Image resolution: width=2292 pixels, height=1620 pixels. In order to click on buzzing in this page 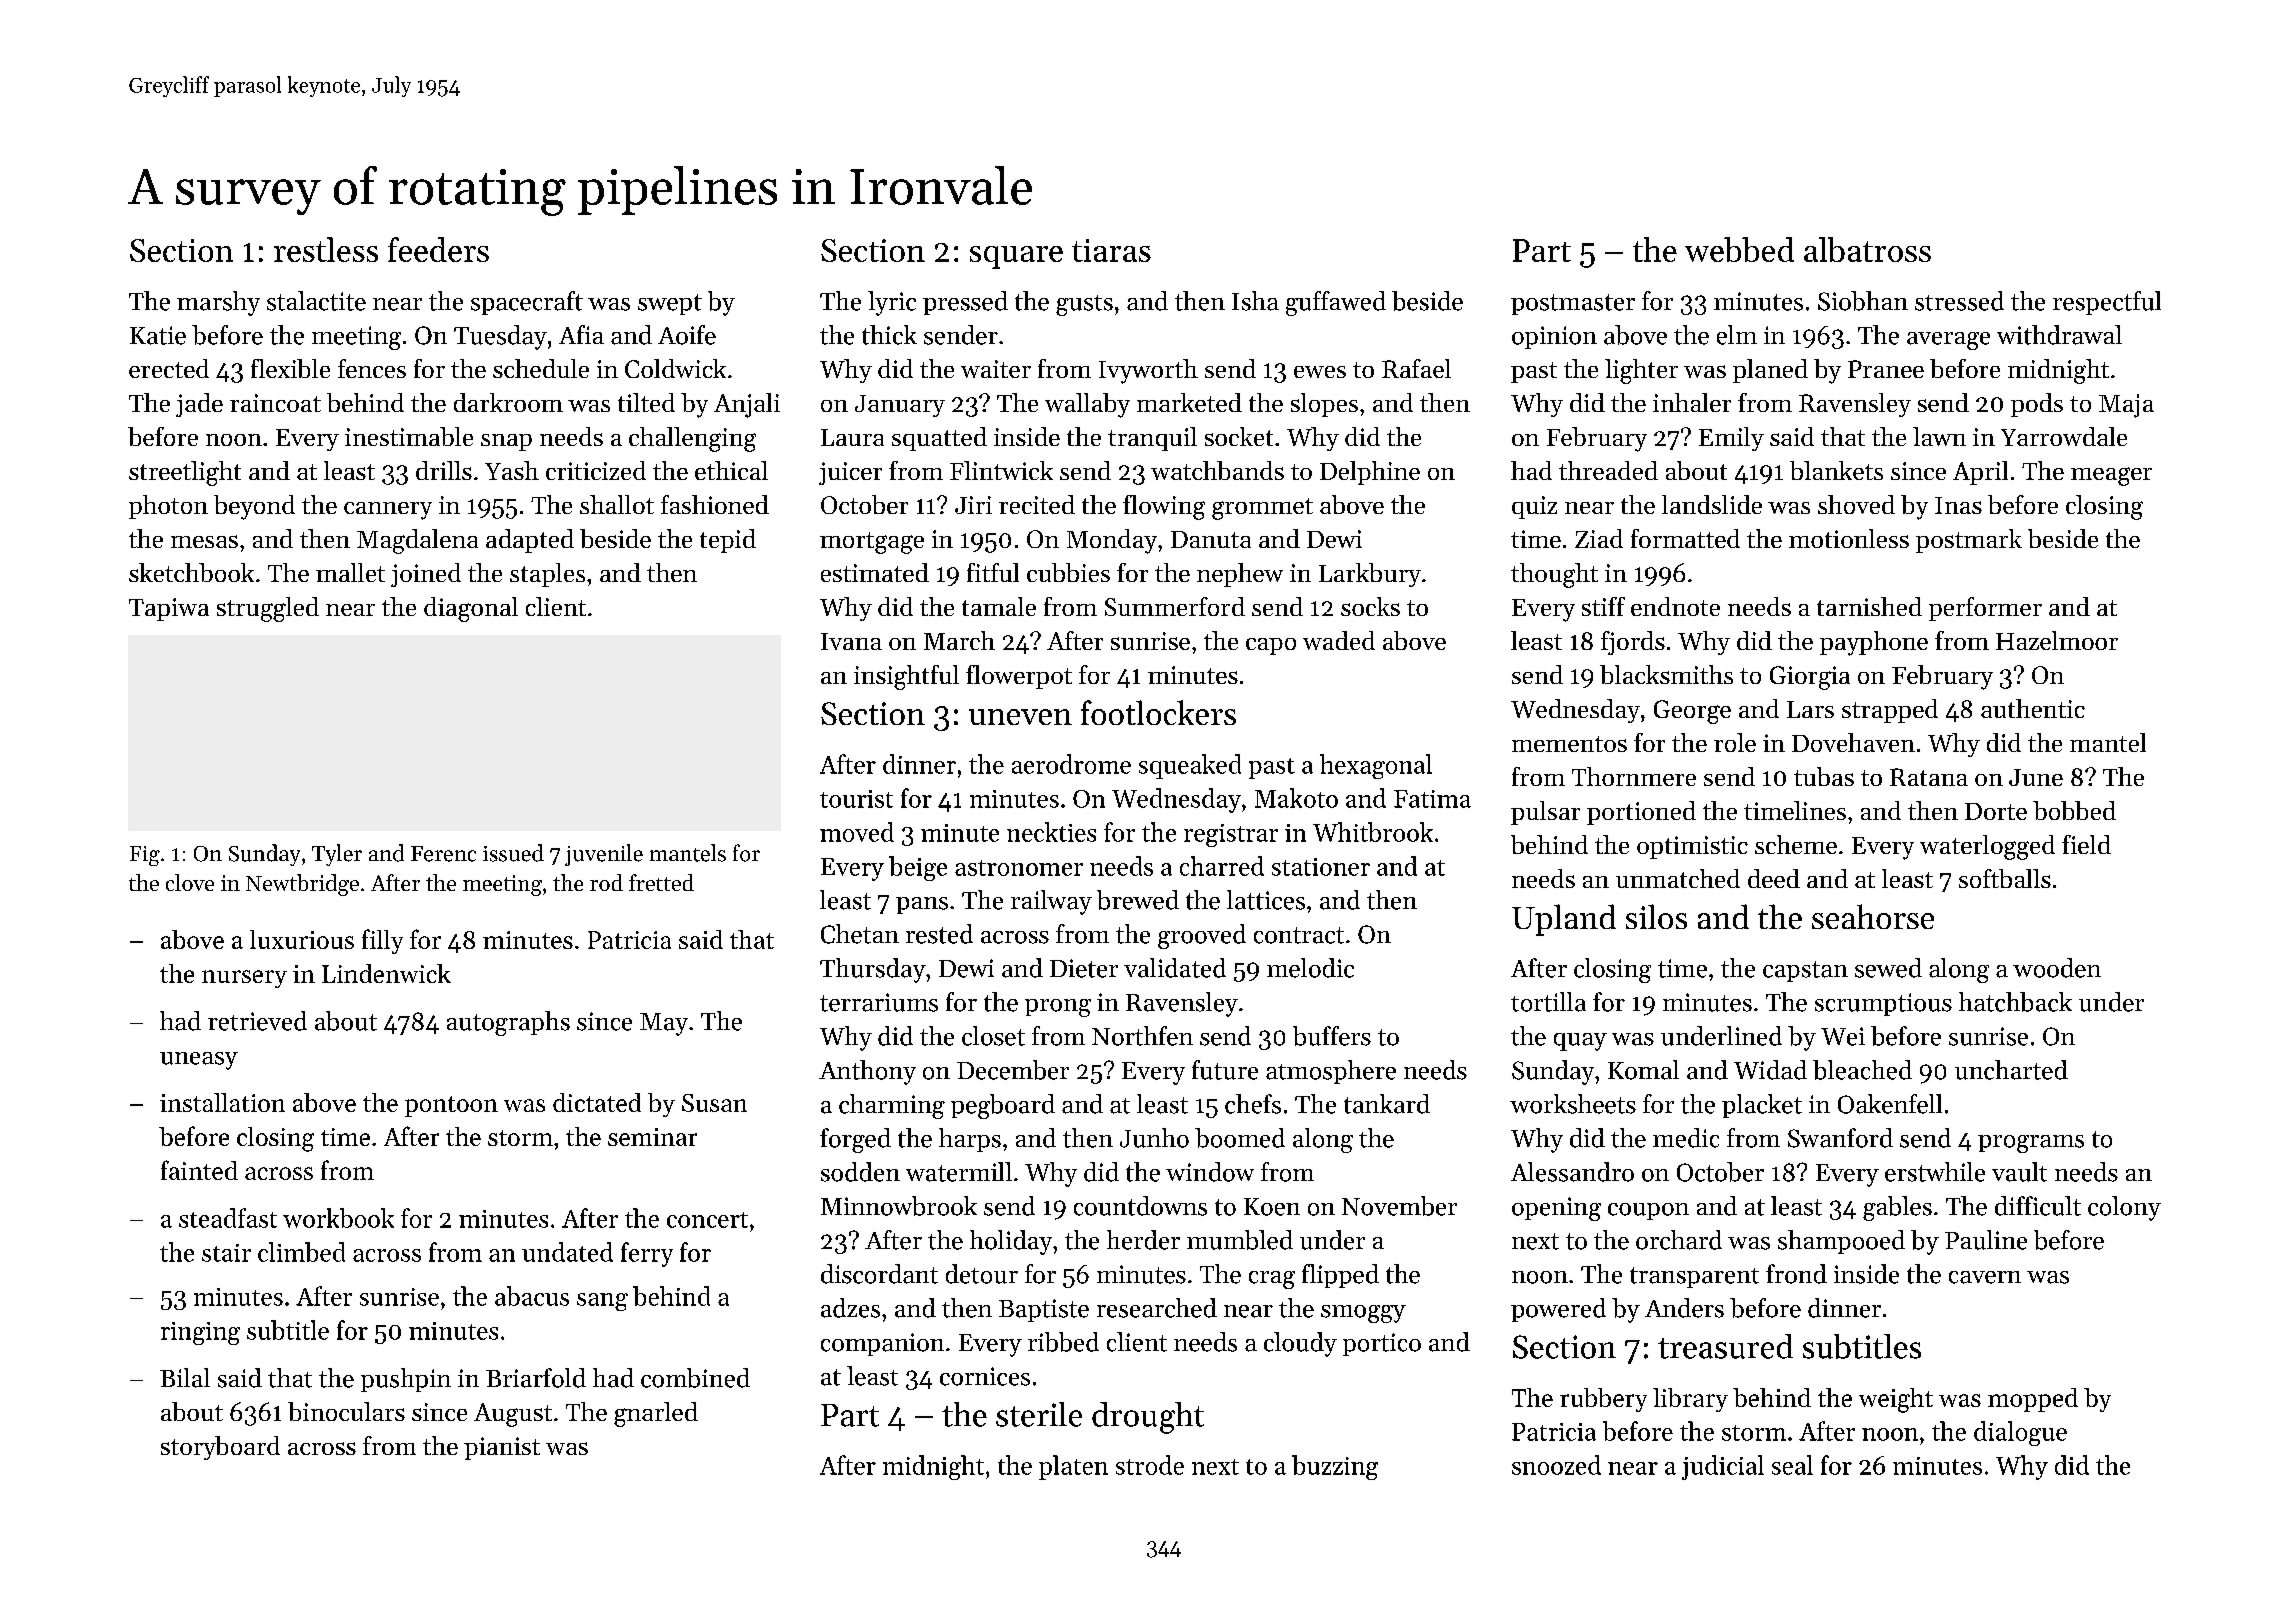, I will do `click(1335, 1467)`.
